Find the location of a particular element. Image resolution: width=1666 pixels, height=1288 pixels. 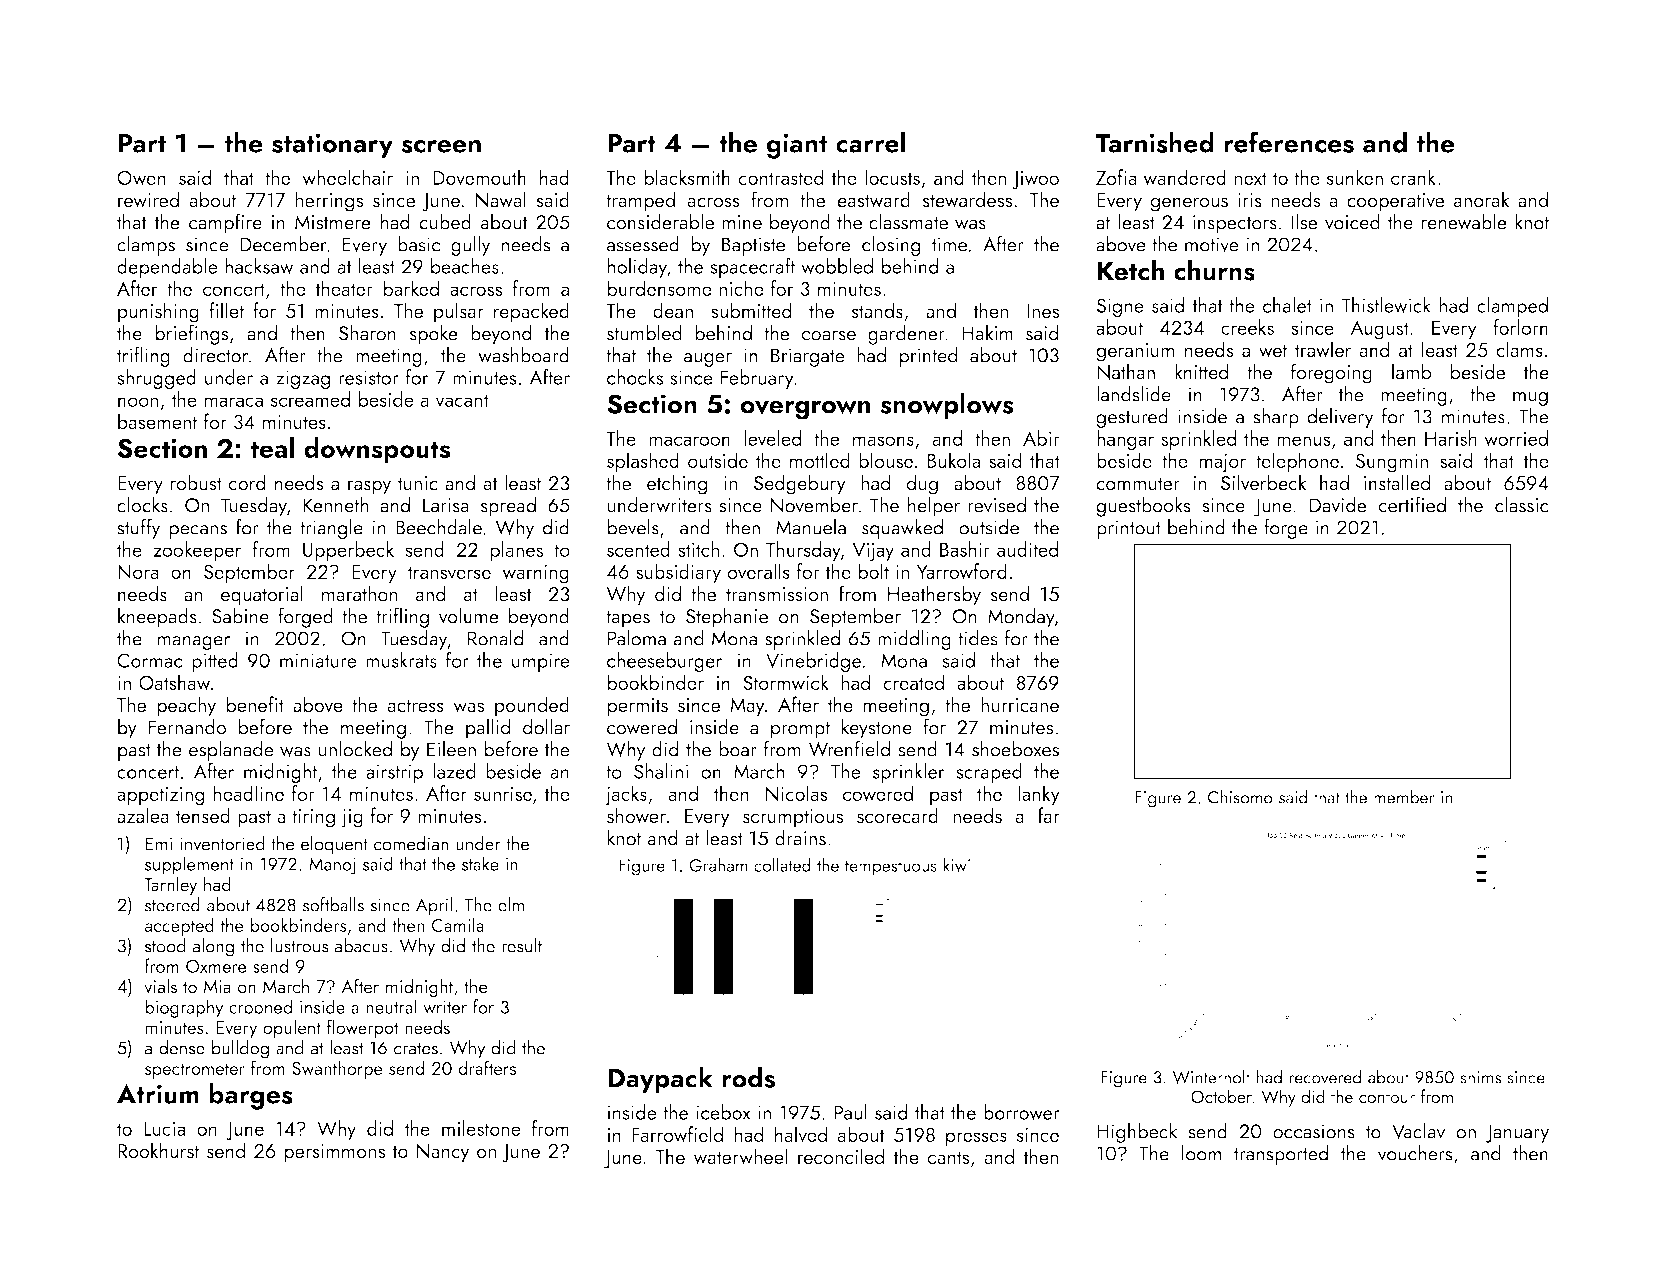

dependable is located at coordinates (167, 268).
